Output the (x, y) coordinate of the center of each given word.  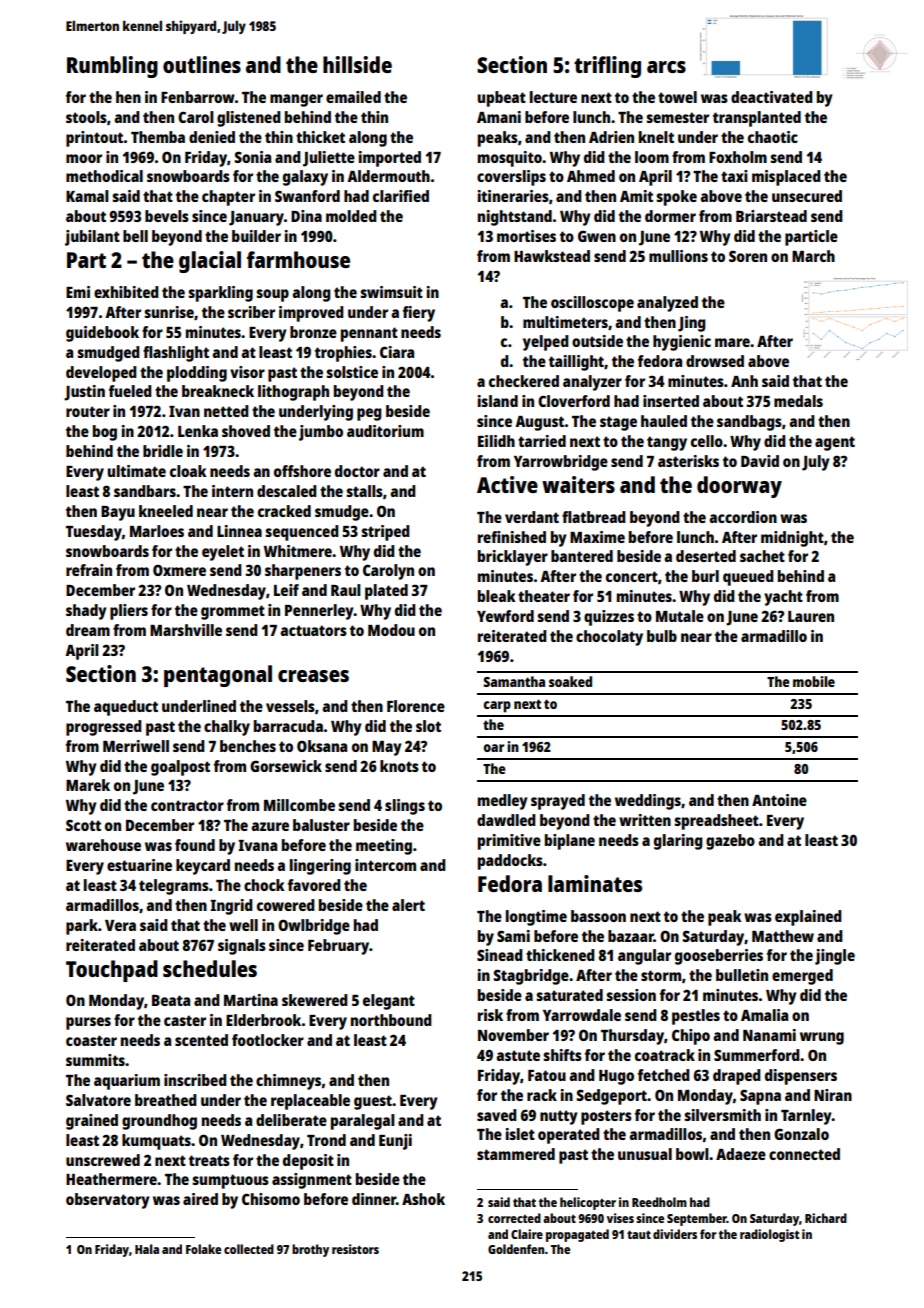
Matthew (783, 936)
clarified (401, 196)
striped (385, 533)
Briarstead (771, 216)
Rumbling (112, 67)
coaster (91, 1040)
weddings (648, 802)
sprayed (558, 802)
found (195, 845)
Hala (147, 1249)
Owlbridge (314, 927)
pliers (129, 612)
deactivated (772, 97)
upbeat (502, 99)
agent (835, 443)
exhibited (126, 292)
